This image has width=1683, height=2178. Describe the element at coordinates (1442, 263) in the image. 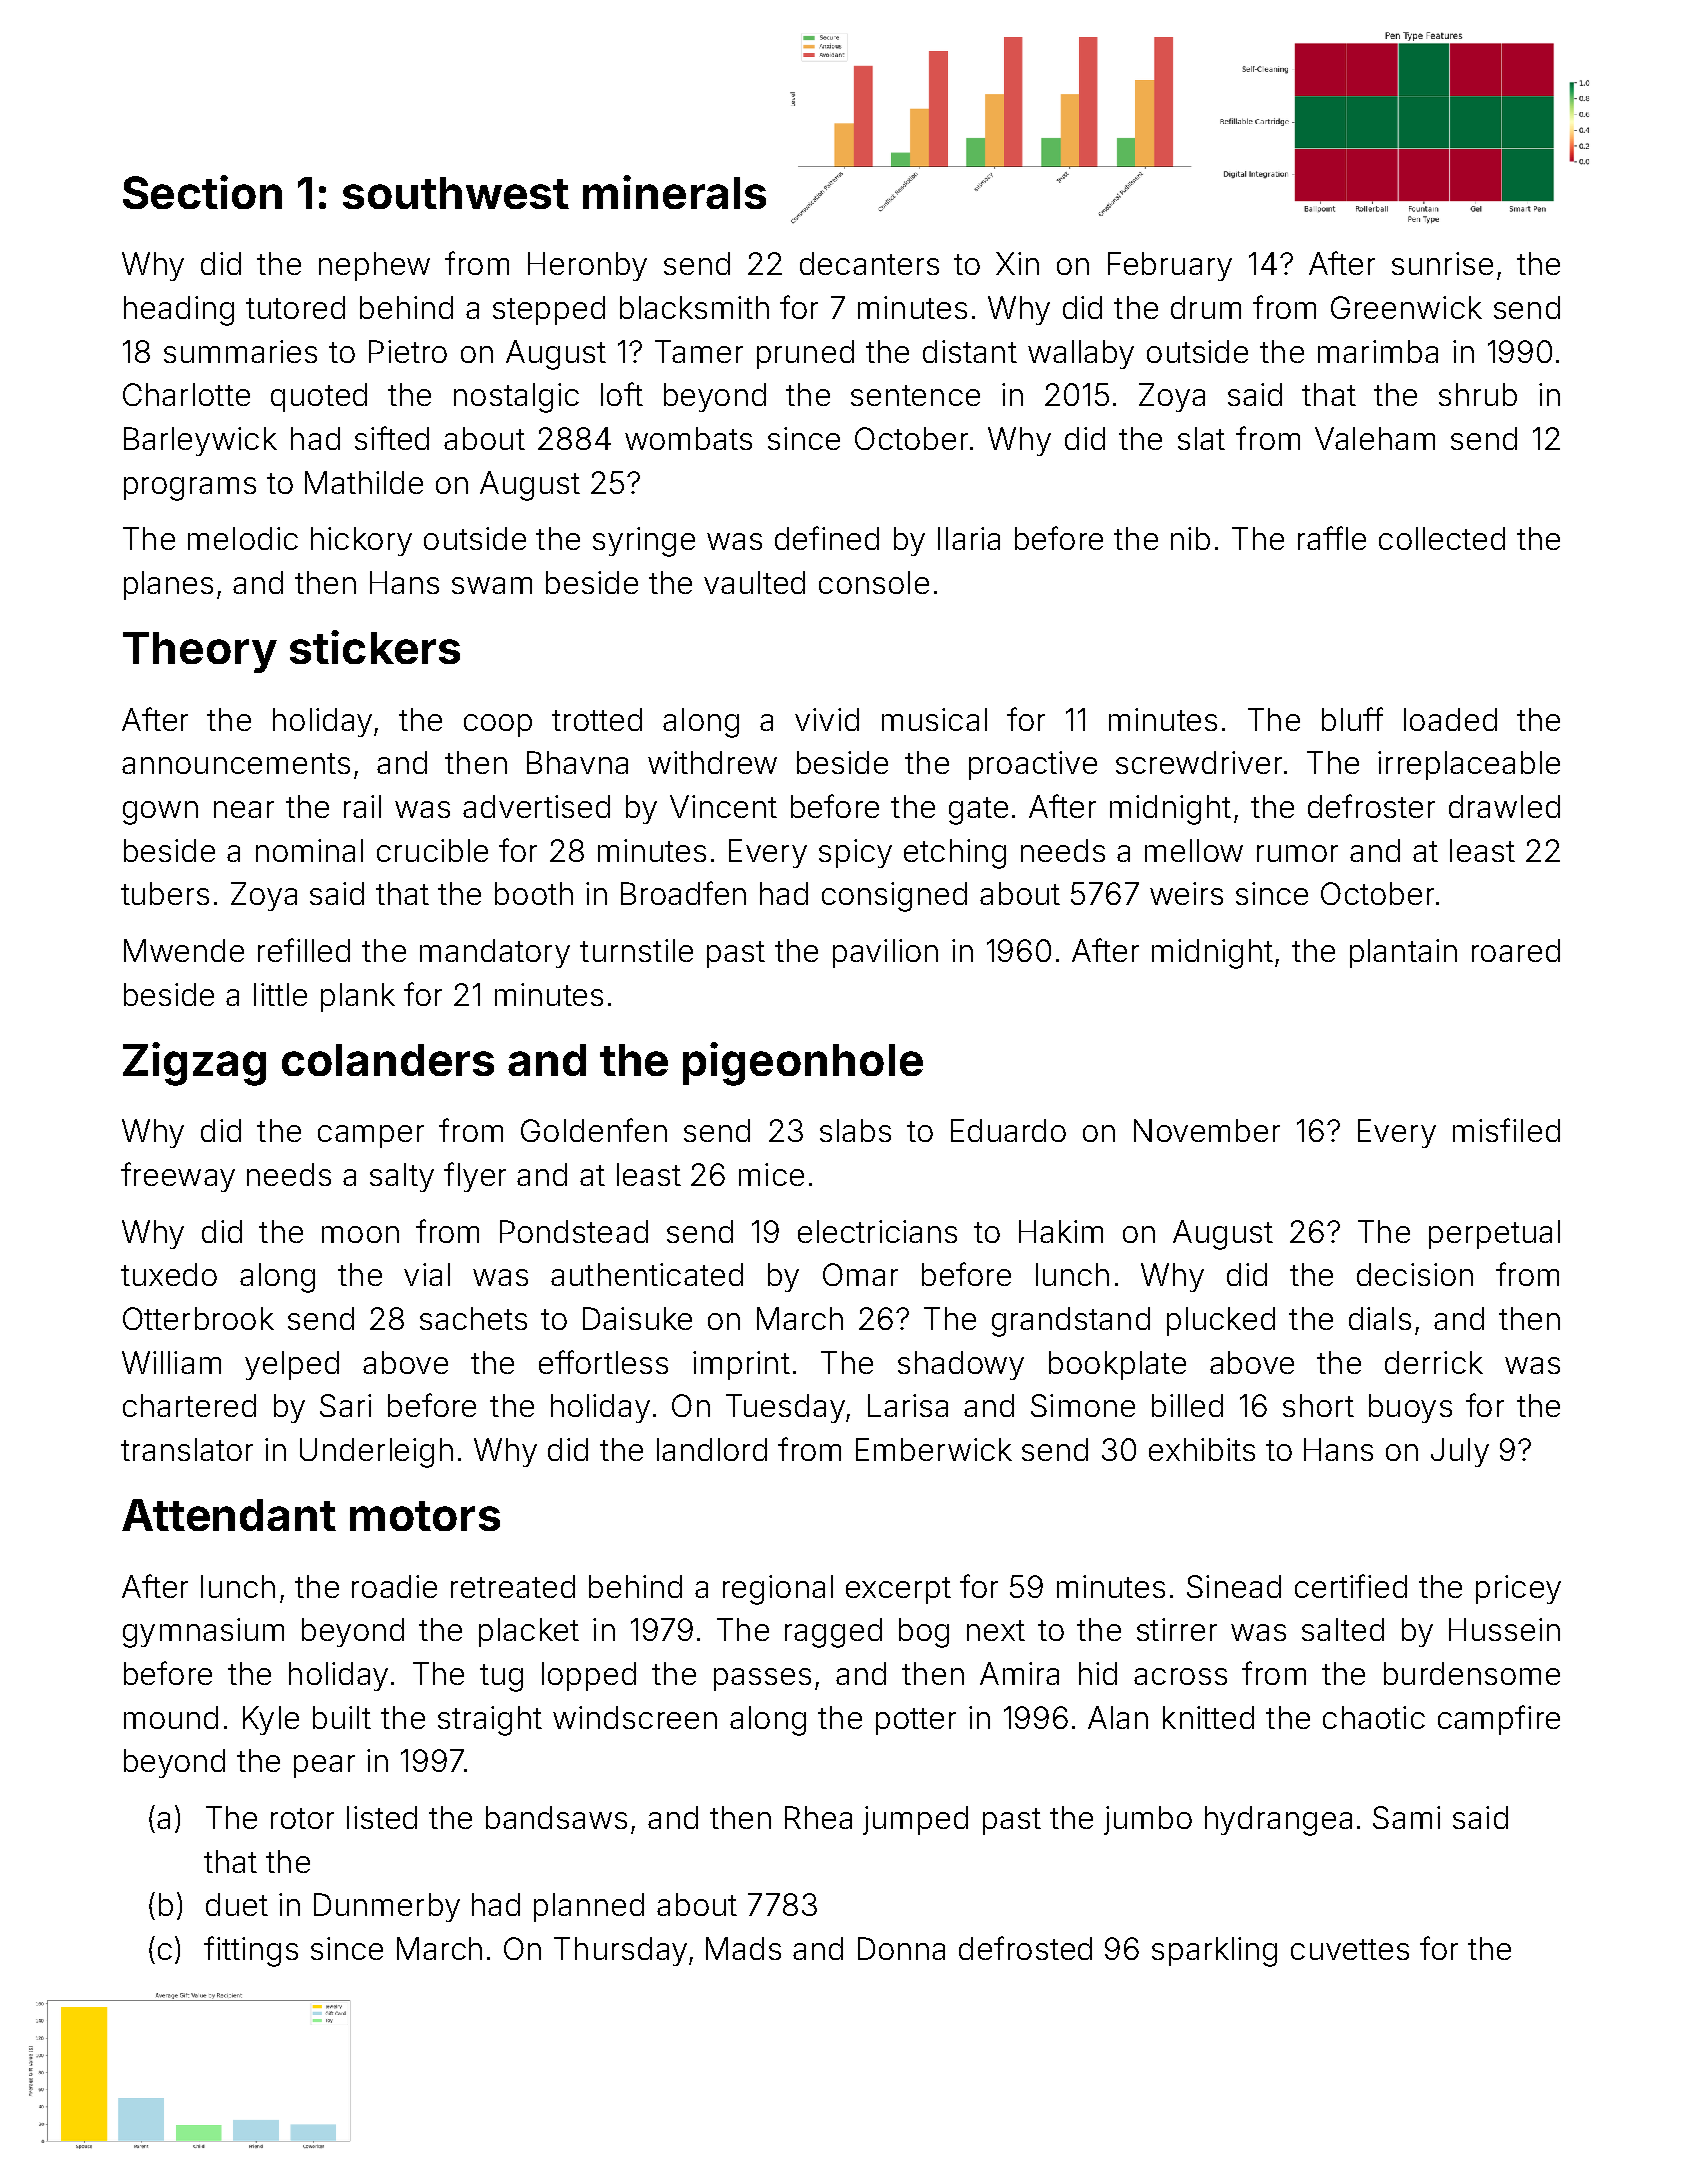

I see `sunrise` at that location.
